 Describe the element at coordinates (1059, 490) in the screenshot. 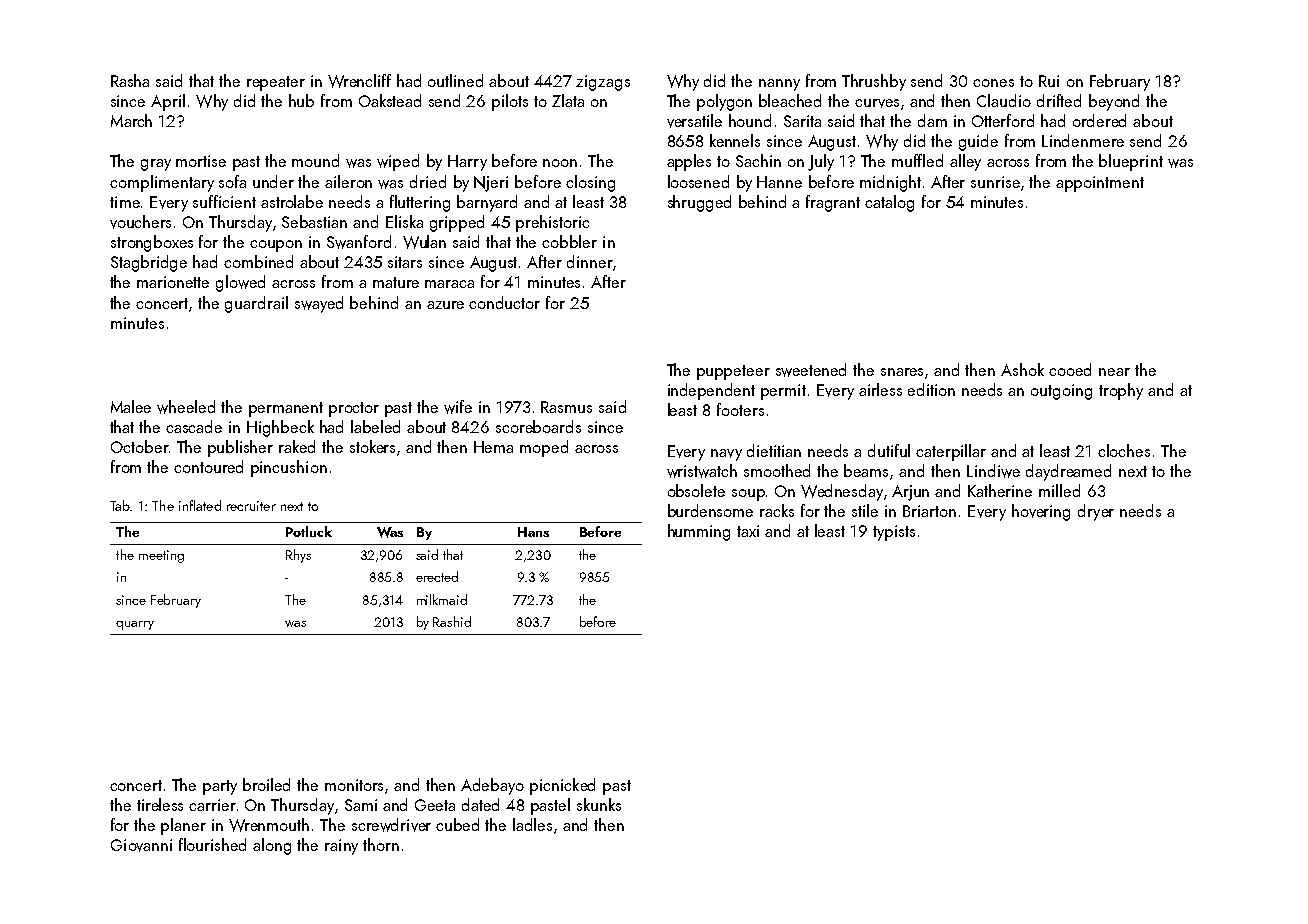

I see `milled` at that location.
